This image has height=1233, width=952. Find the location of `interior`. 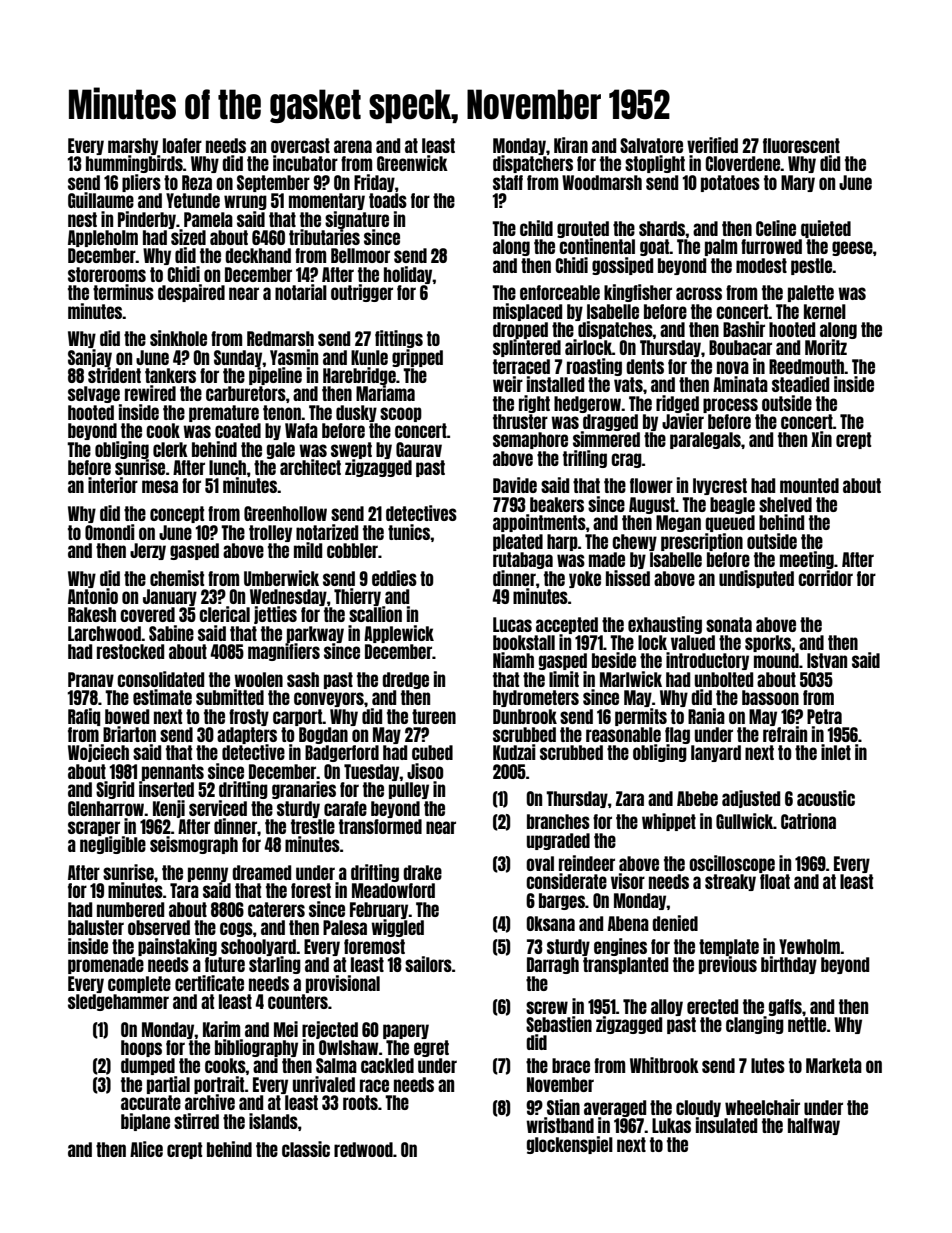

interior is located at coordinates (113, 485).
